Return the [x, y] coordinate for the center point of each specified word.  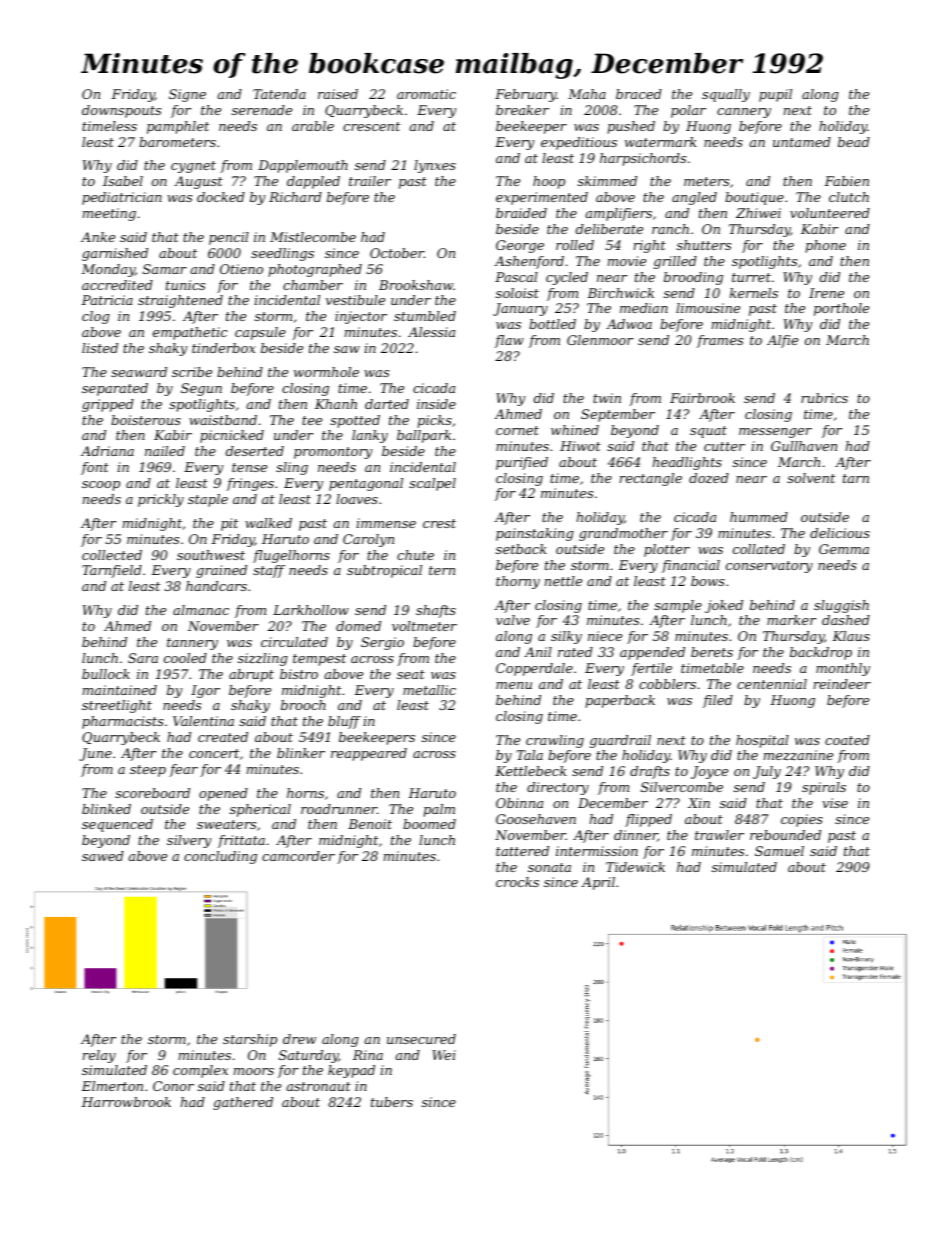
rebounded [785, 835]
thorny [518, 582]
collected [112, 555]
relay [99, 1056]
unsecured [421, 1039]
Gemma [844, 549]
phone [825, 246]
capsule [260, 333]
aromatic [426, 94]
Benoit [370, 824]
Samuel [779, 851]
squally [726, 95]
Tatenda [279, 94]
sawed [103, 856]
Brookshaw [416, 285]
